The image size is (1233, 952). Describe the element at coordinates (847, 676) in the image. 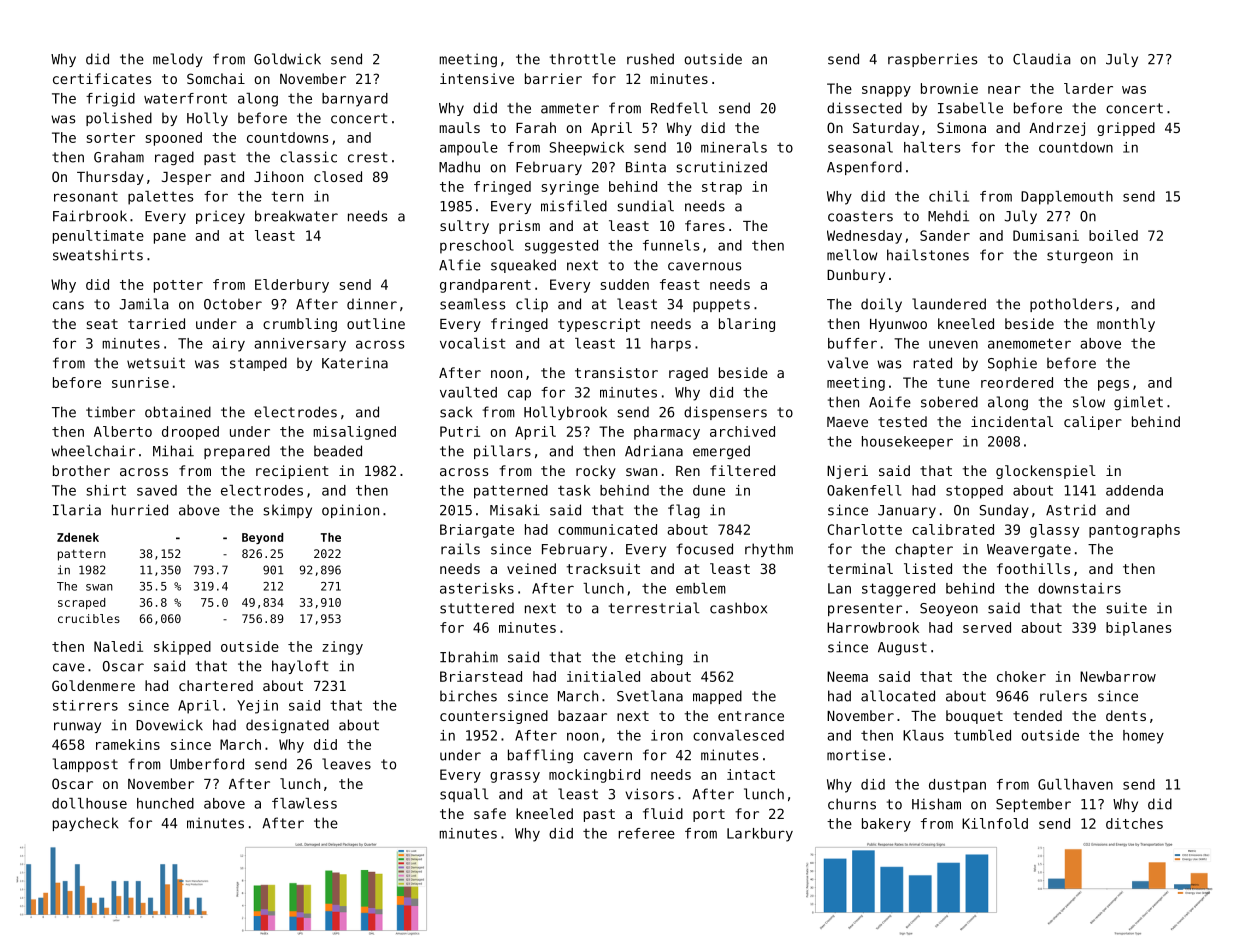

I see `Neema` at that location.
